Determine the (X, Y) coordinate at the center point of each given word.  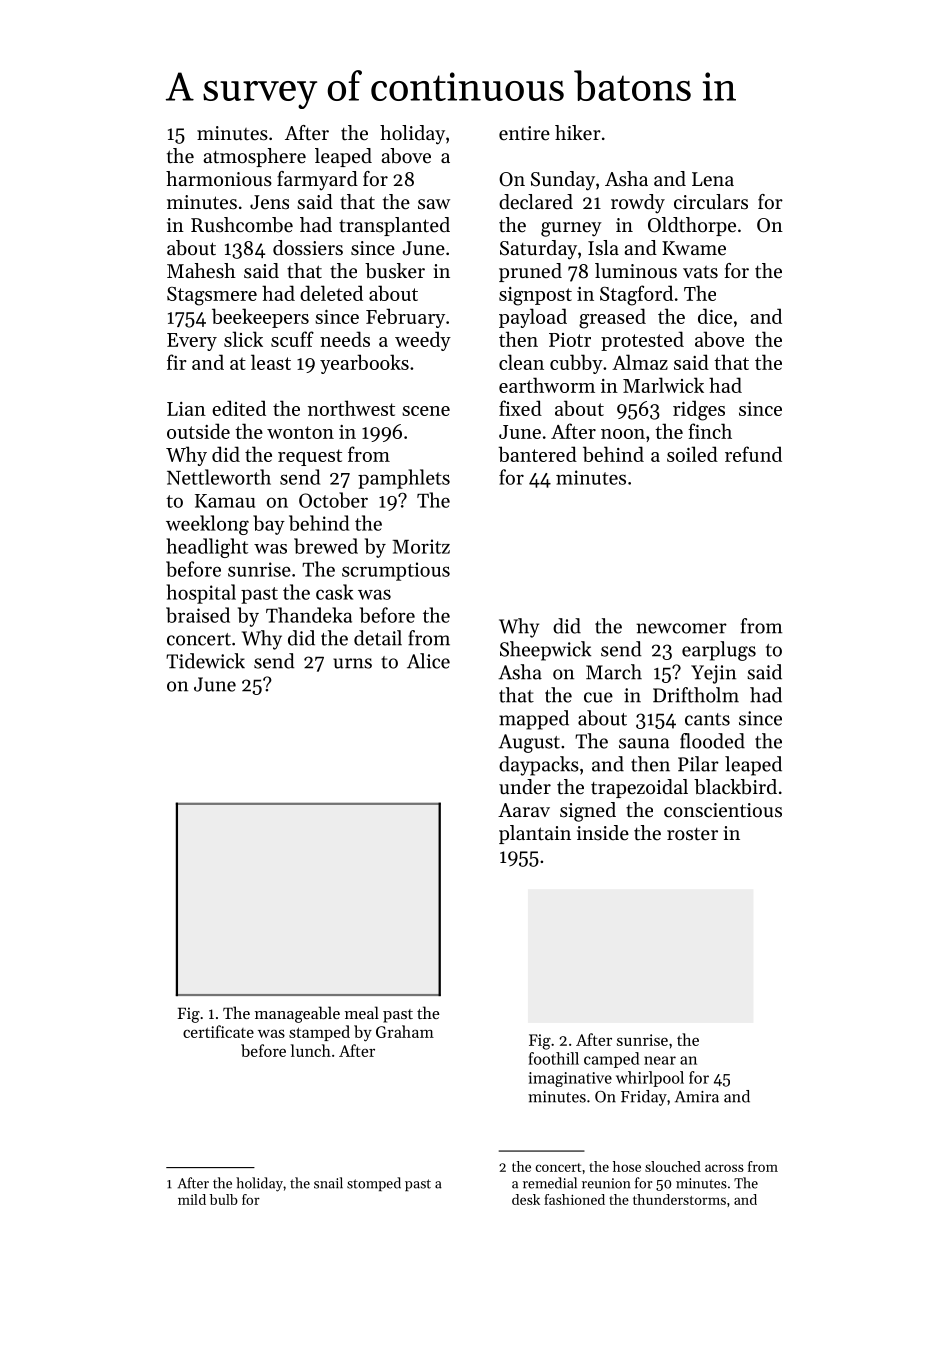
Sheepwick (545, 651)
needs (345, 339)
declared (536, 202)
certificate (218, 1031)
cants (707, 719)
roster (692, 834)
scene (426, 411)
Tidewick (205, 661)
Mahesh (201, 270)
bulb (224, 1199)
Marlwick (663, 385)
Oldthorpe (692, 226)
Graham (405, 1031)
